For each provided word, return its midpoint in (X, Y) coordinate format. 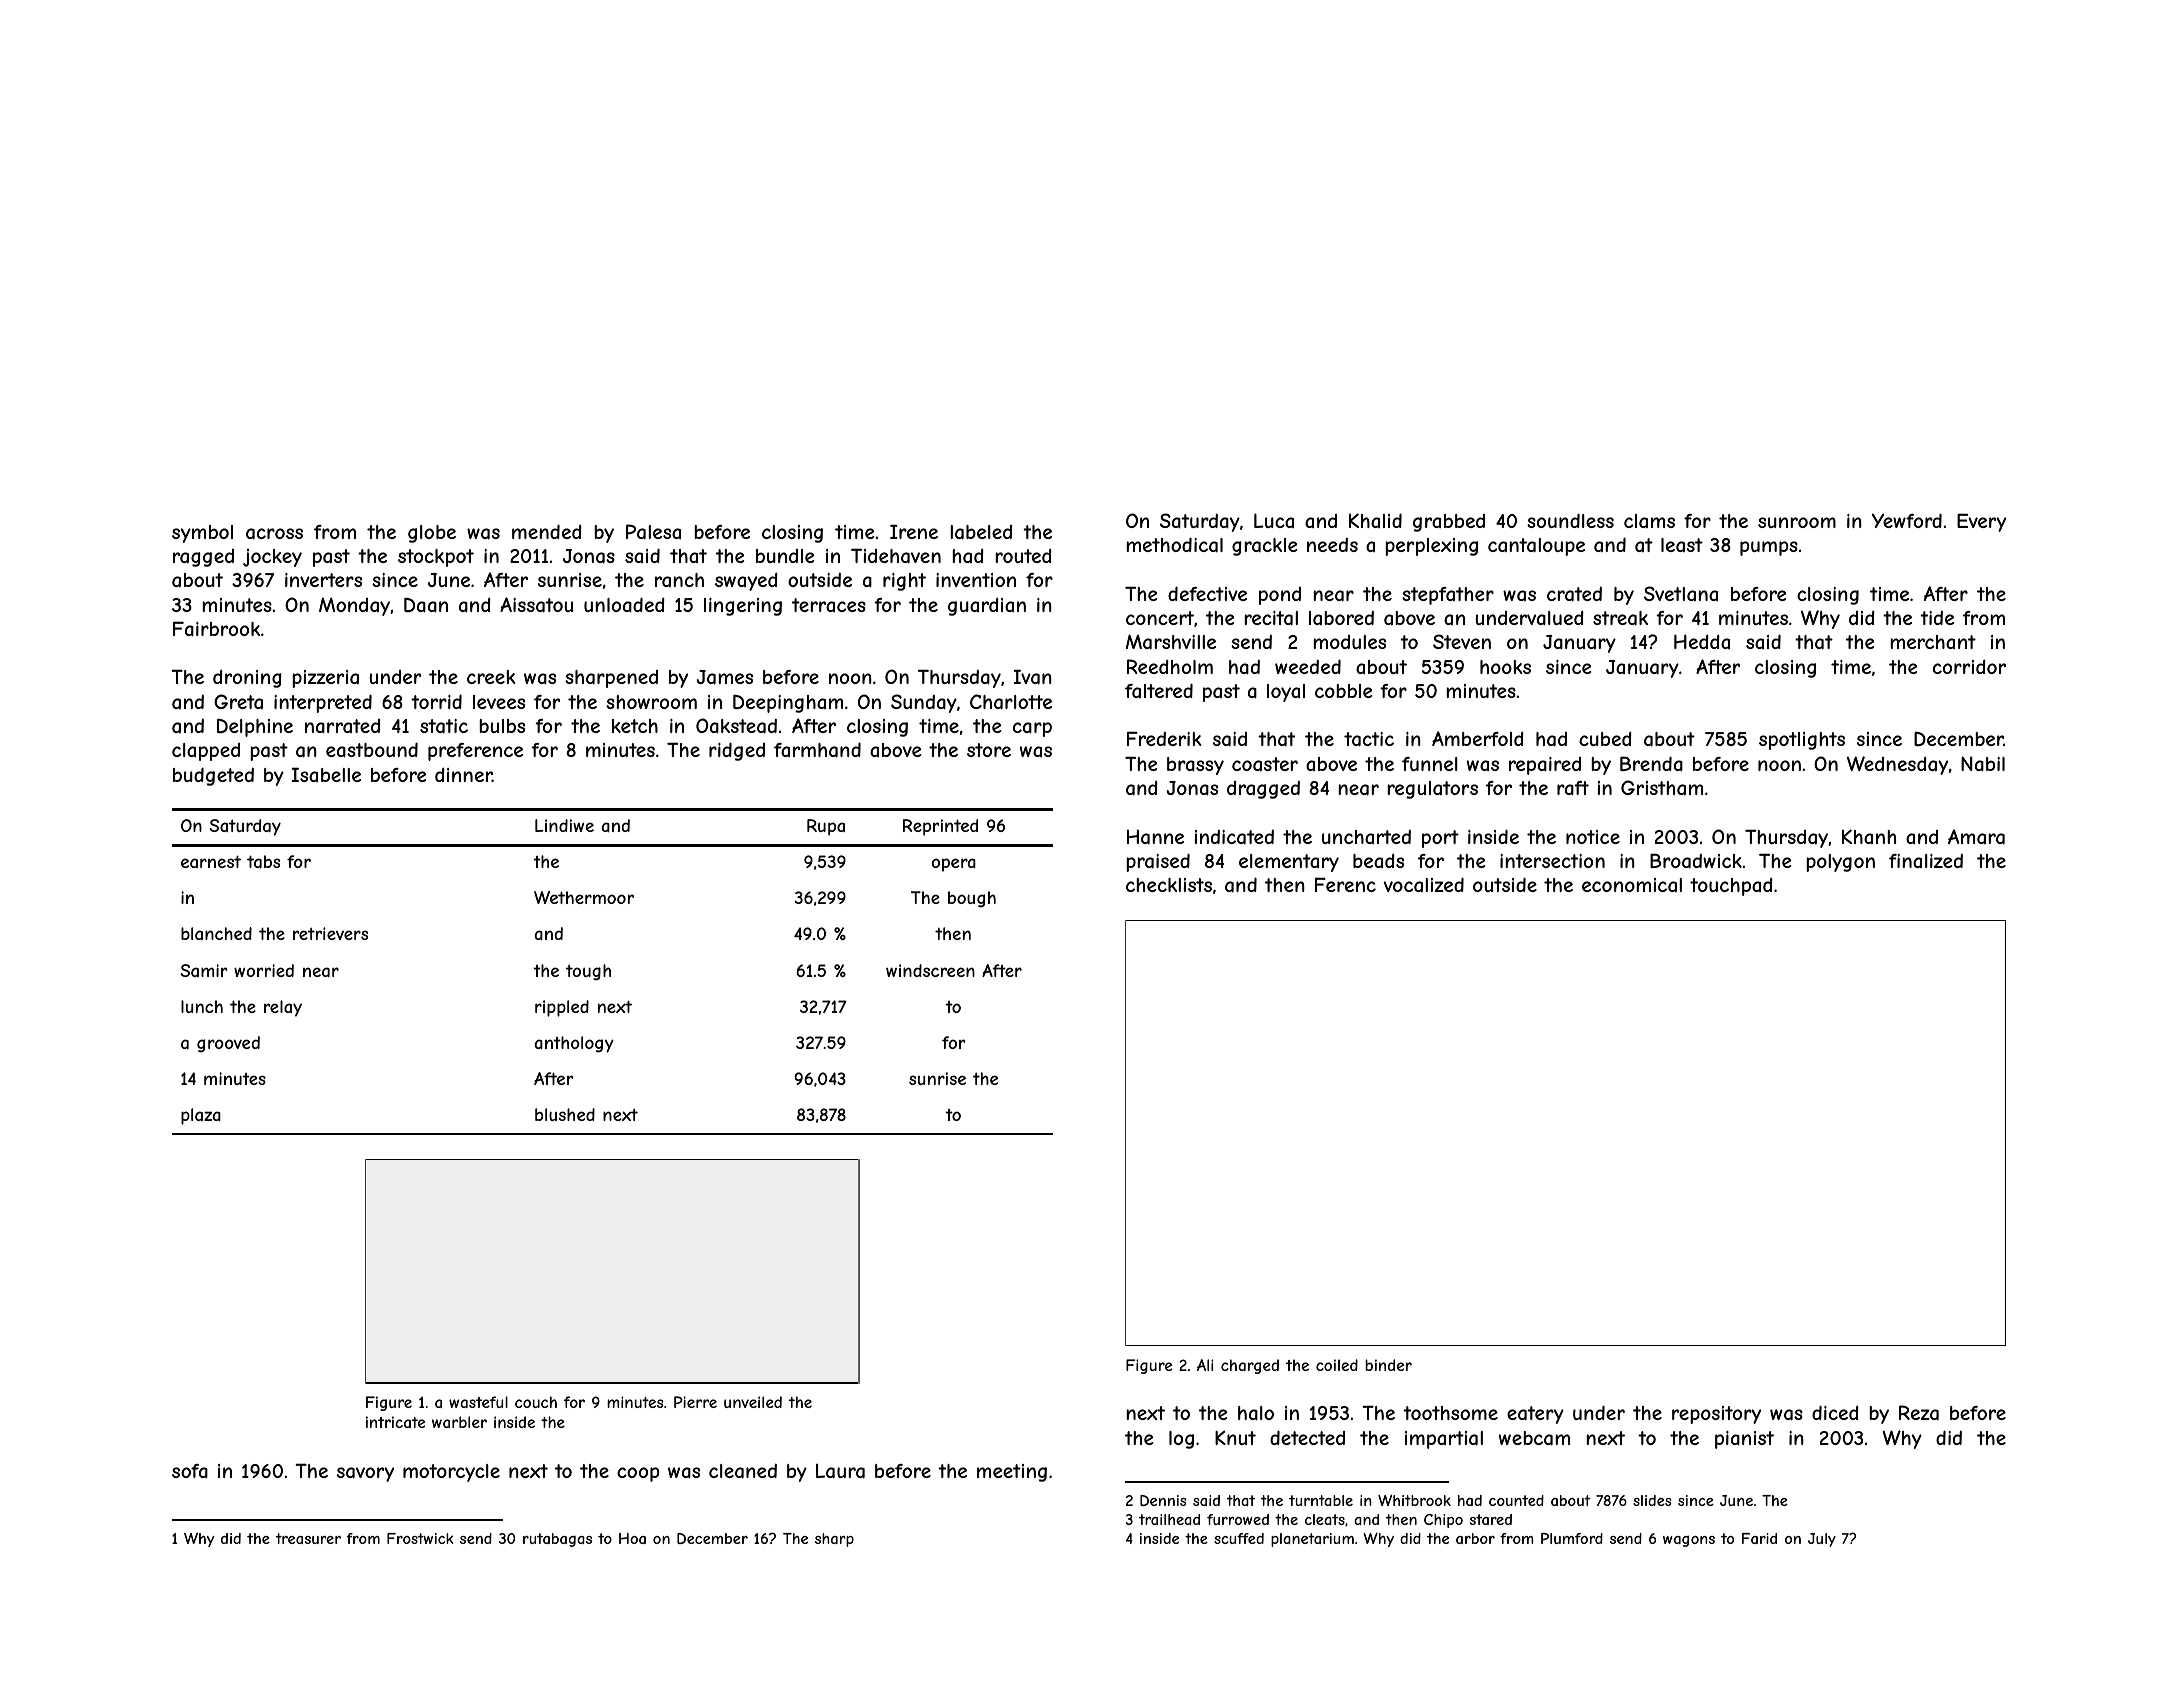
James (724, 677)
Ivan (1033, 677)
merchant (1933, 642)
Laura (840, 1471)
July (1822, 1540)
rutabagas (557, 1540)
